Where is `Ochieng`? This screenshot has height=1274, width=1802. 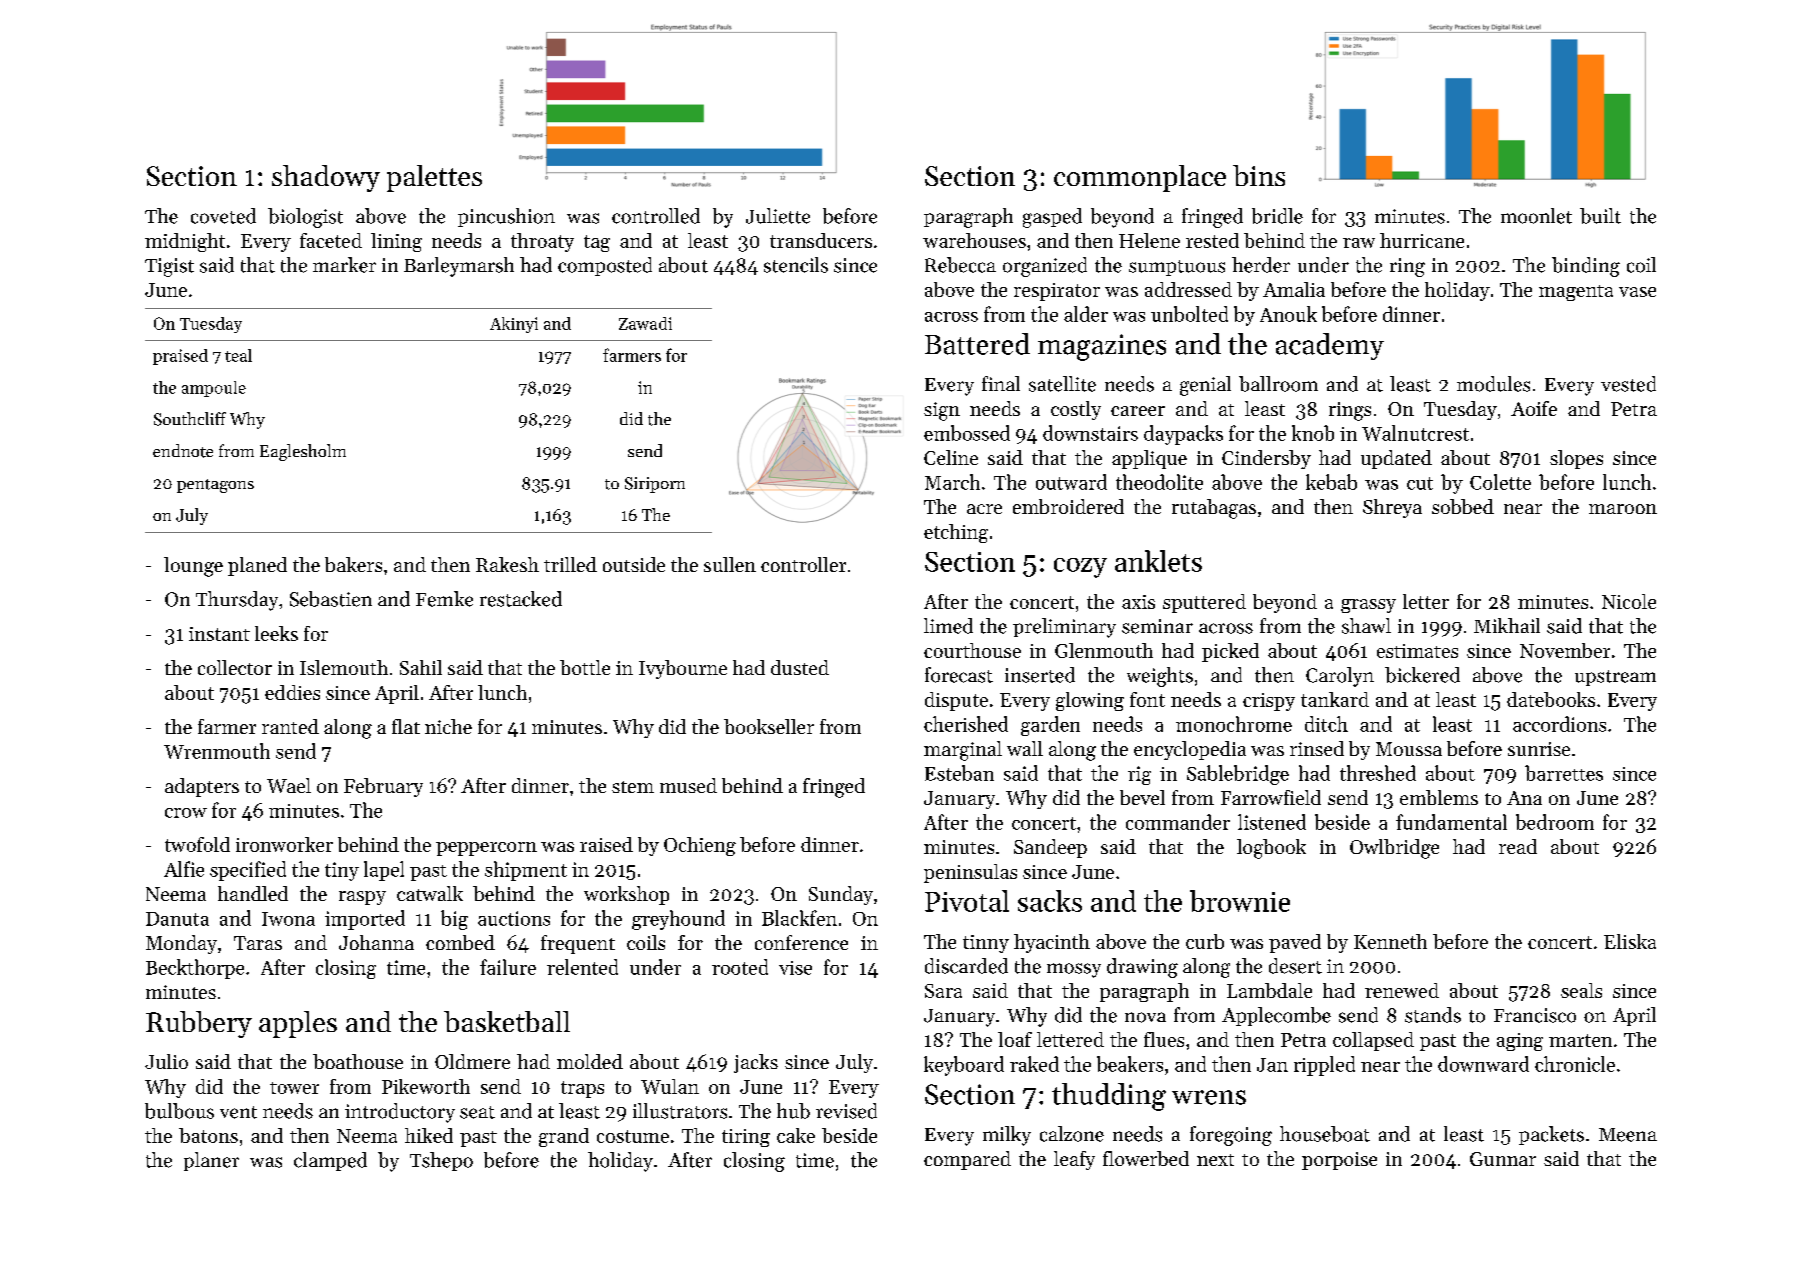
Ochieng is located at coordinates (700, 846).
